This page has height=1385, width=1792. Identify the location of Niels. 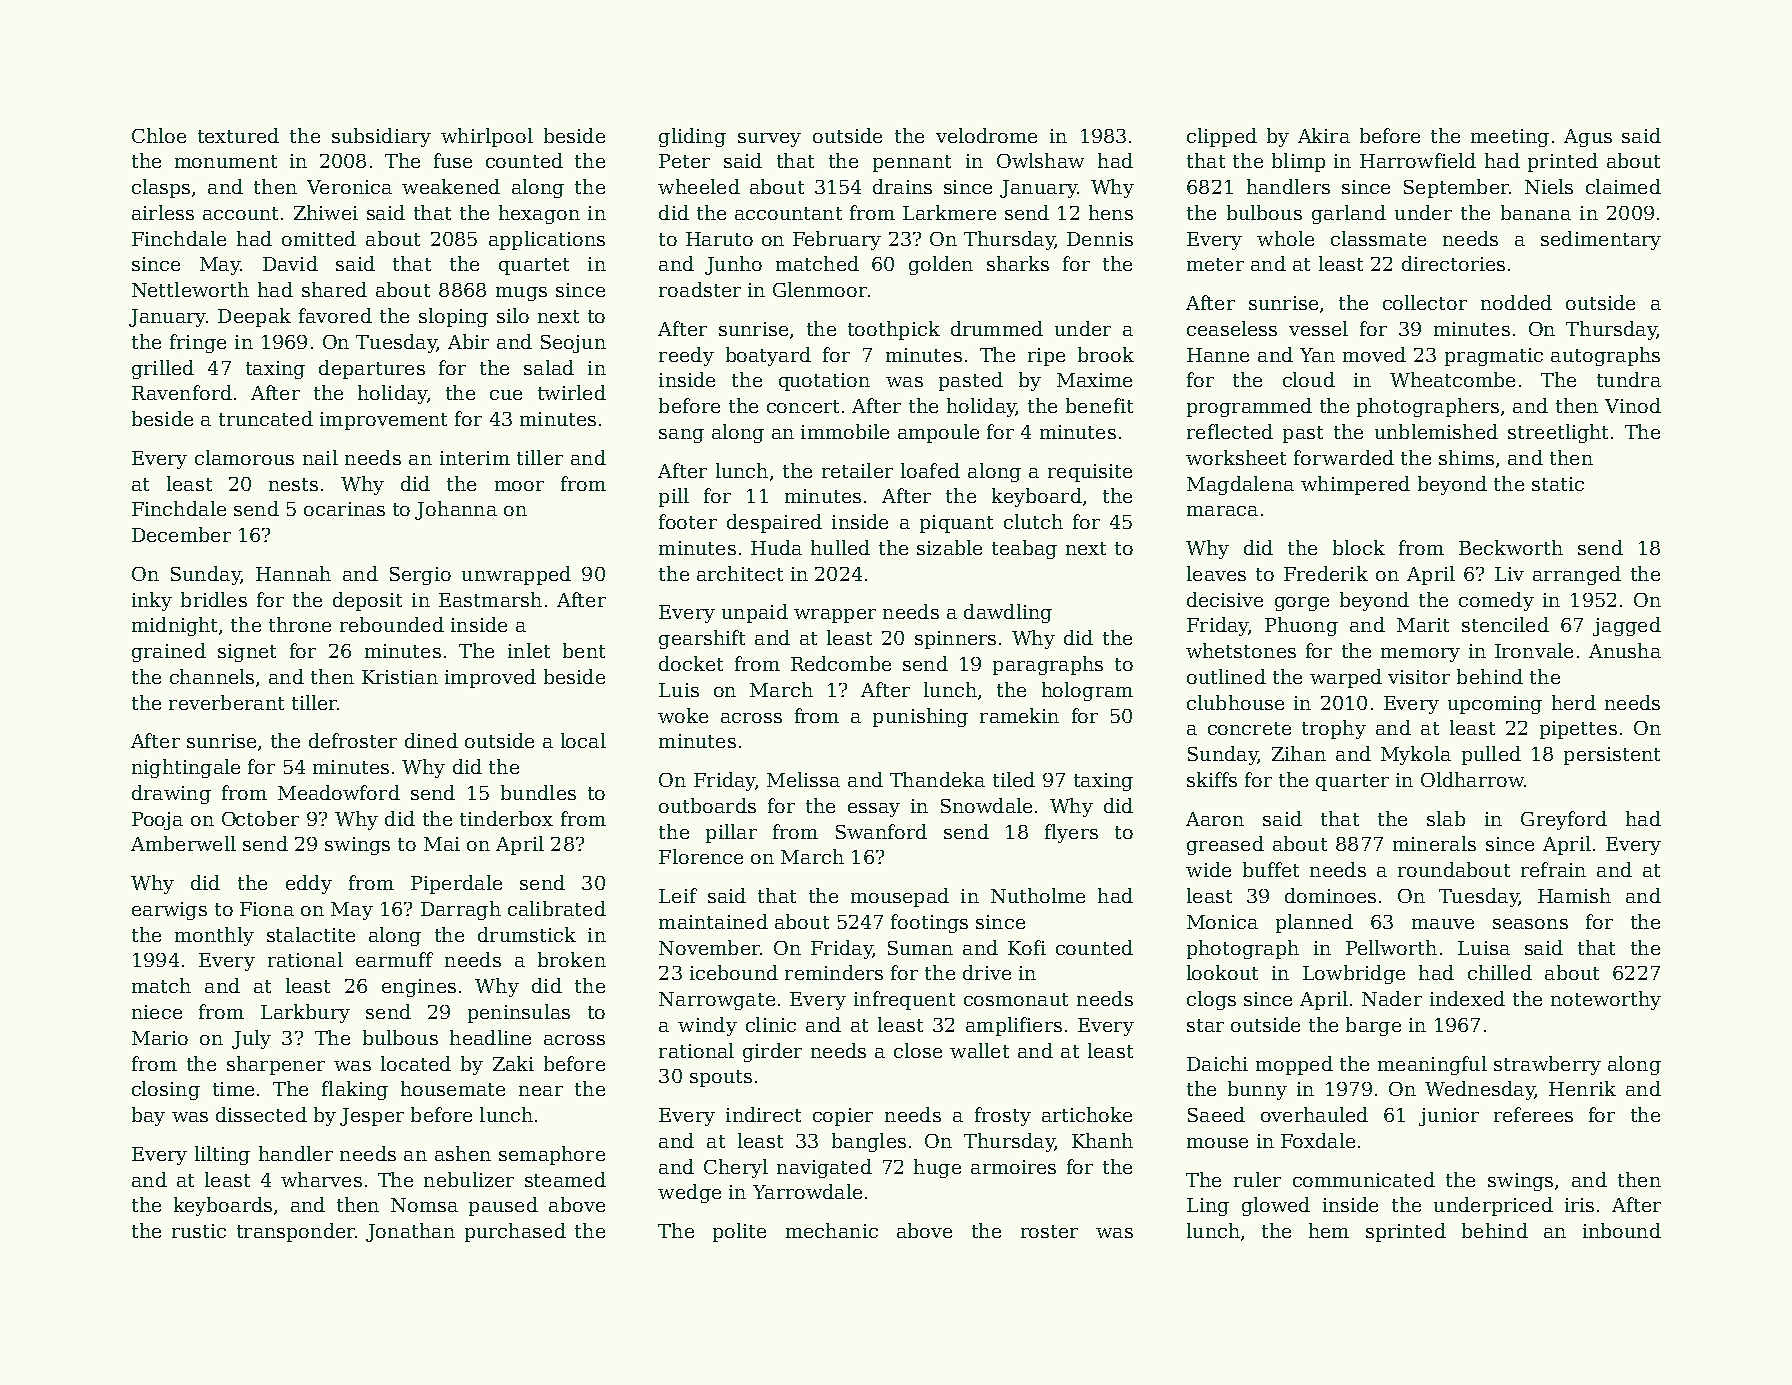
(1549, 186).
